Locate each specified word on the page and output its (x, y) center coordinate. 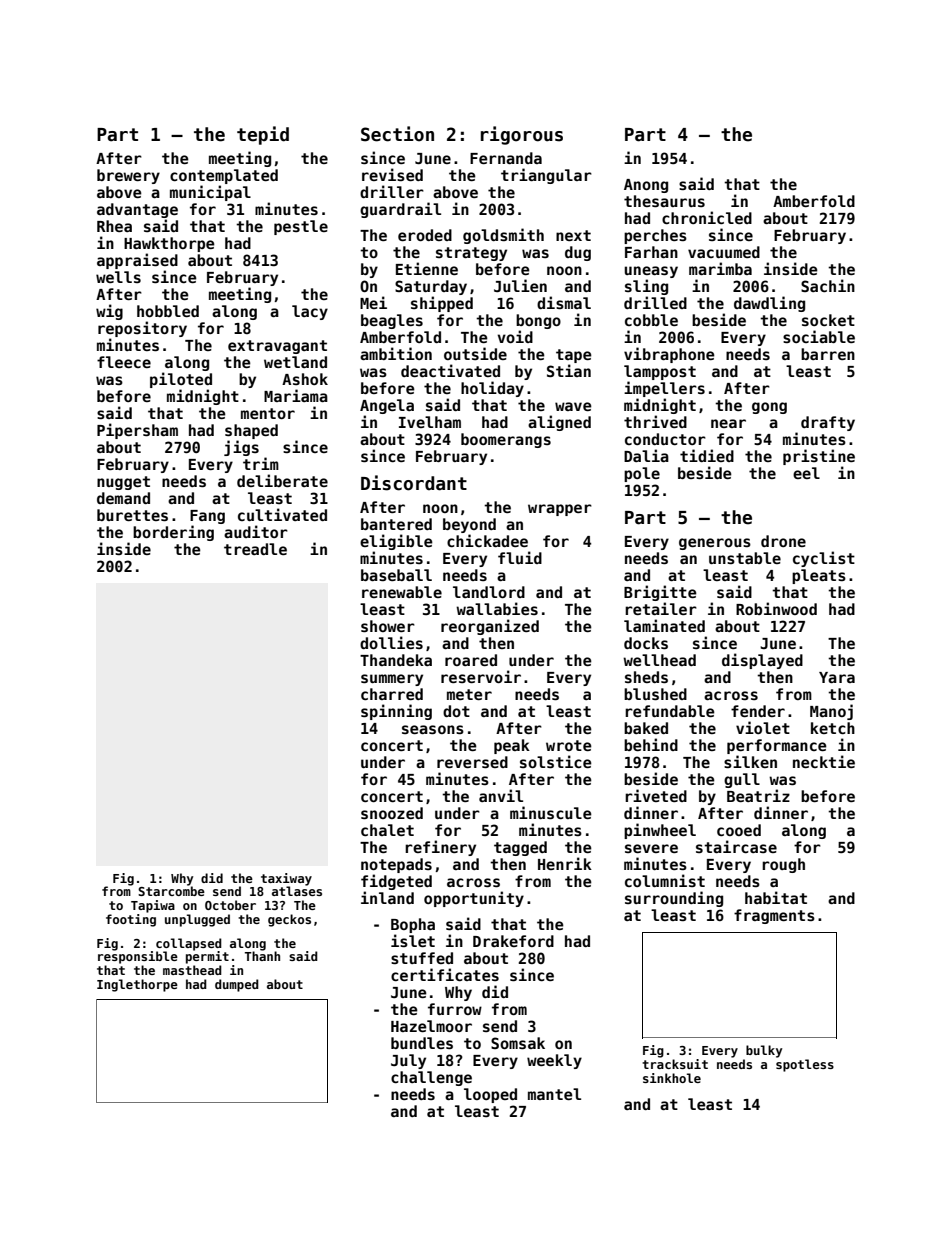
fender (758, 711)
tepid (263, 135)
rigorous (522, 135)
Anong (646, 186)
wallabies (497, 608)
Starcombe (171, 891)
